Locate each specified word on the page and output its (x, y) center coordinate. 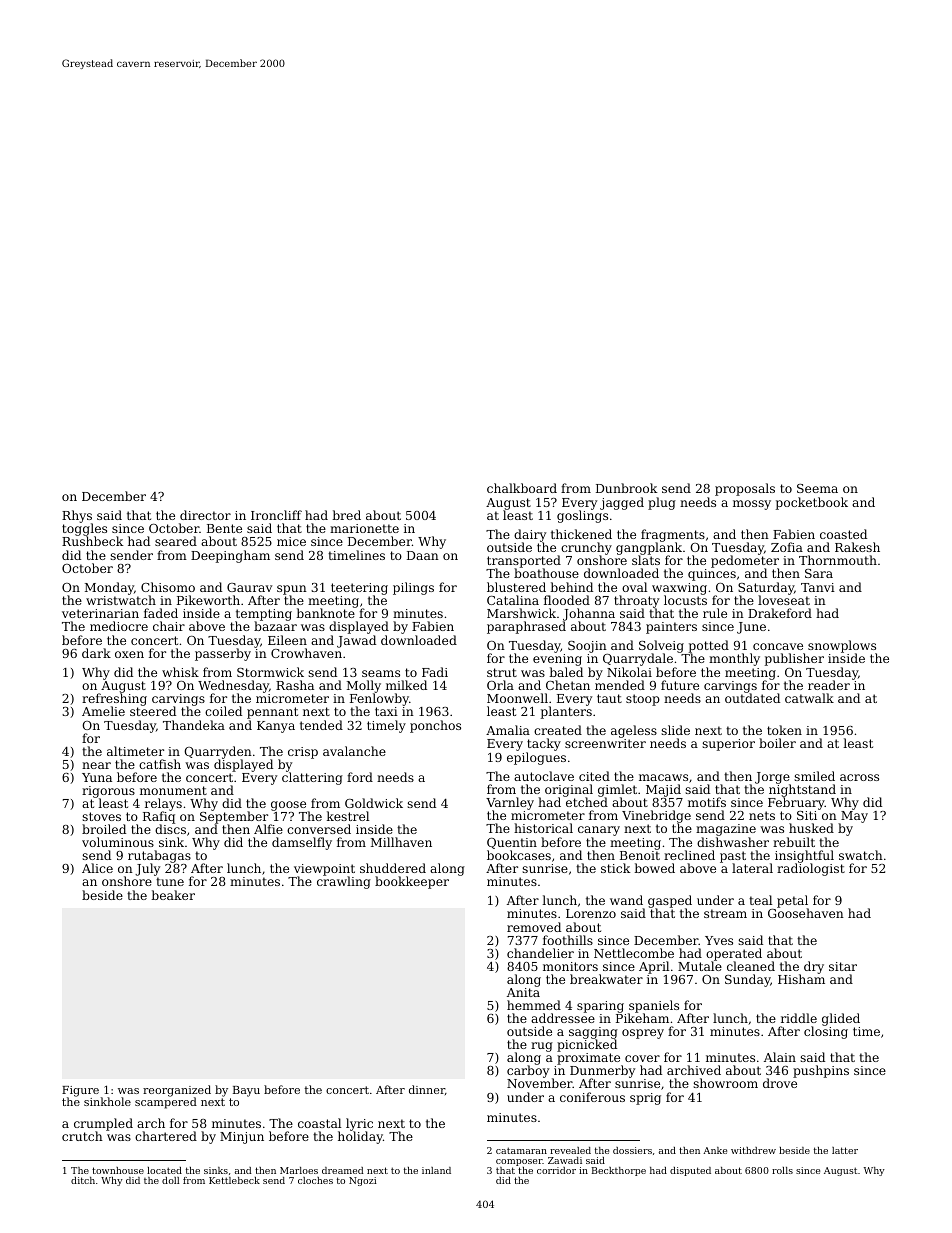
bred (346, 515)
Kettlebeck (234, 1180)
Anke (715, 1150)
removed (534, 927)
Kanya (276, 727)
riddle (799, 1018)
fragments (673, 536)
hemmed (534, 1005)
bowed (654, 868)
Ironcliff (276, 515)
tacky (544, 744)
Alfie (268, 829)
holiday (360, 1138)
